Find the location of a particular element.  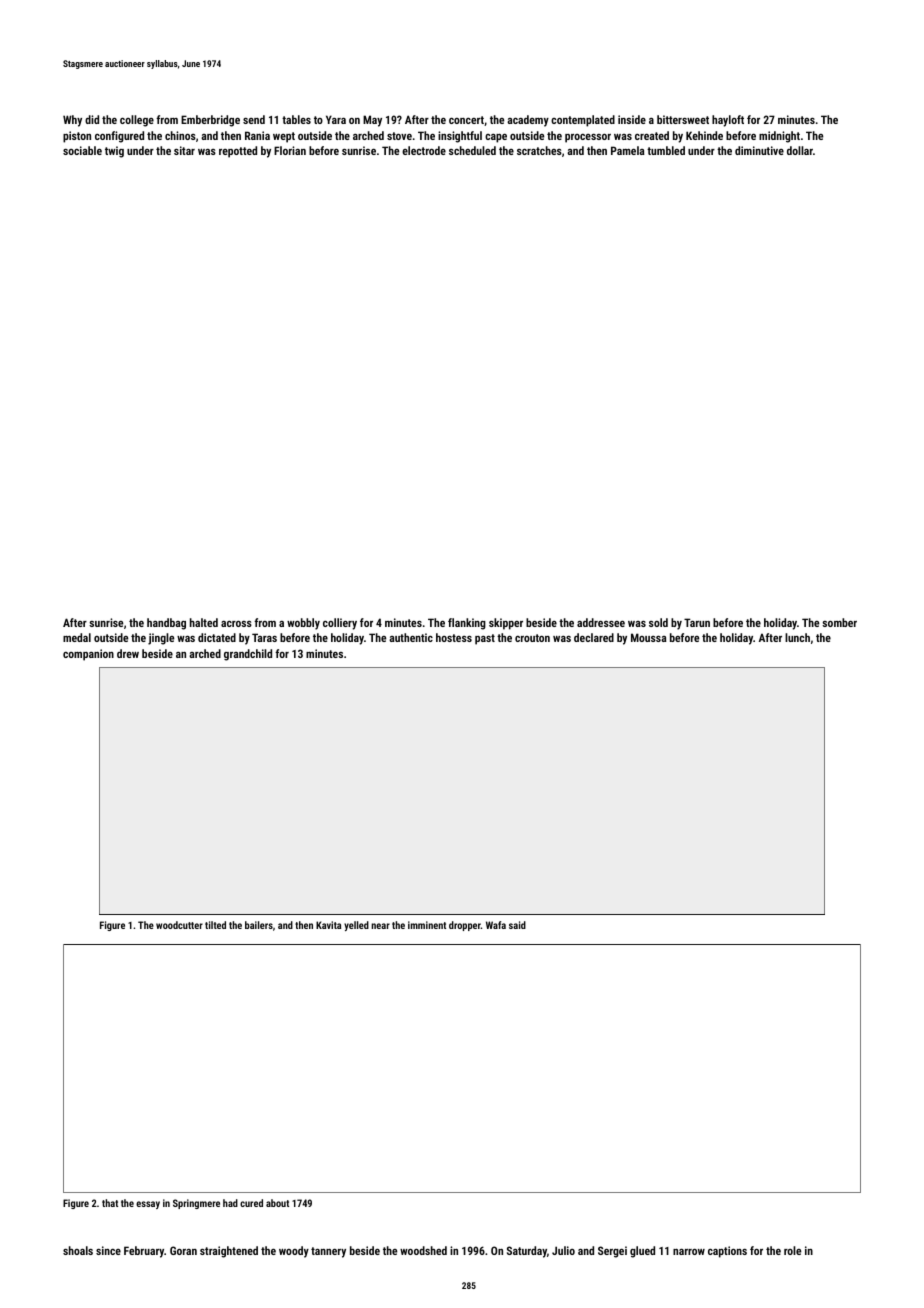

woodcutter is located at coordinates (179, 925).
